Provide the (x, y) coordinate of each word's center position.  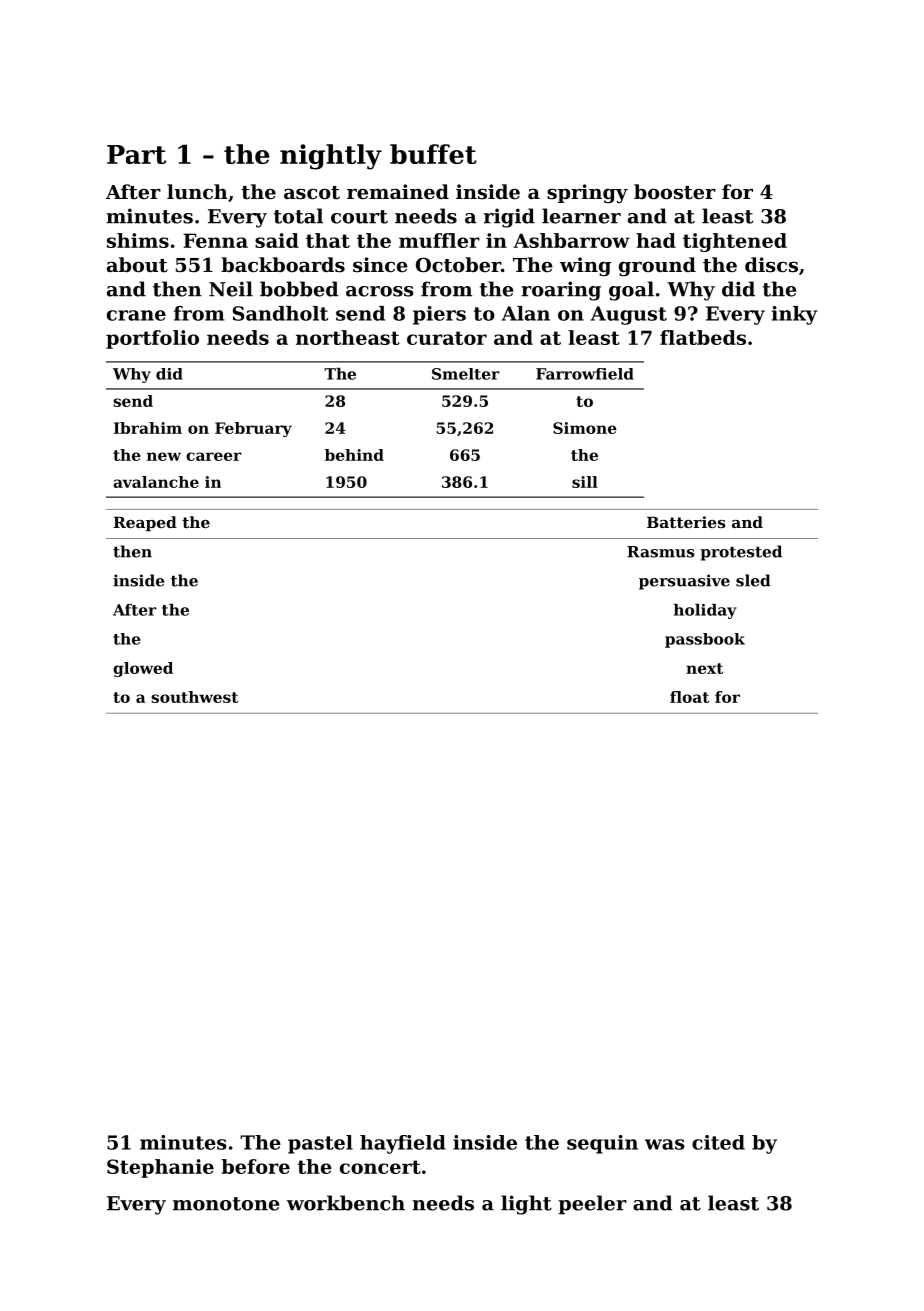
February (253, 429)
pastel (320, 1144)
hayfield (403, 1144)
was (665, 1144)
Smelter (466, 374)
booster (675, 192)
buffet (433, 154)
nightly (331, 157)
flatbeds (703, 337)
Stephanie (160, 1168)
